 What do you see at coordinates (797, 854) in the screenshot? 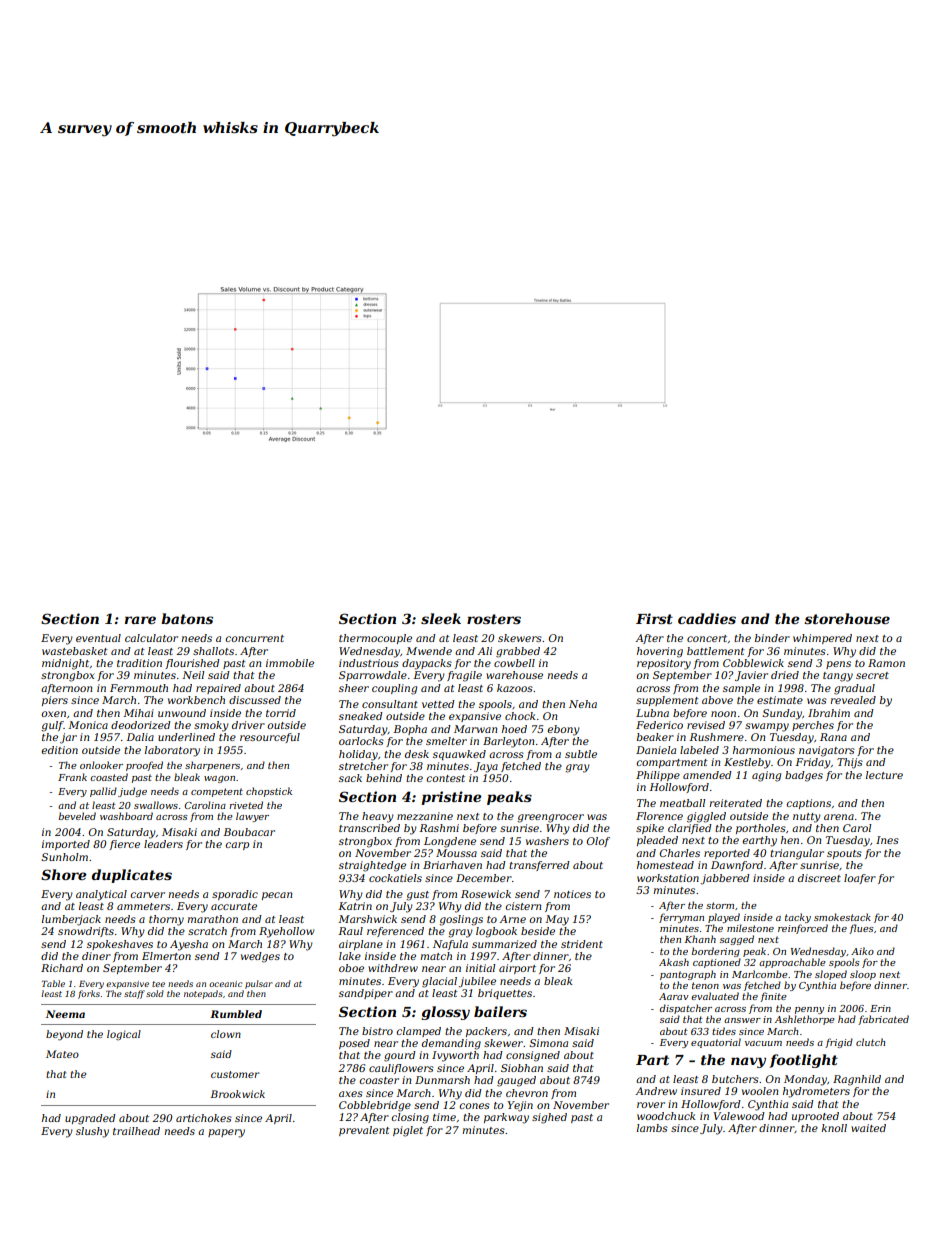
I see `triangular` at bounding box center [797, 854].
